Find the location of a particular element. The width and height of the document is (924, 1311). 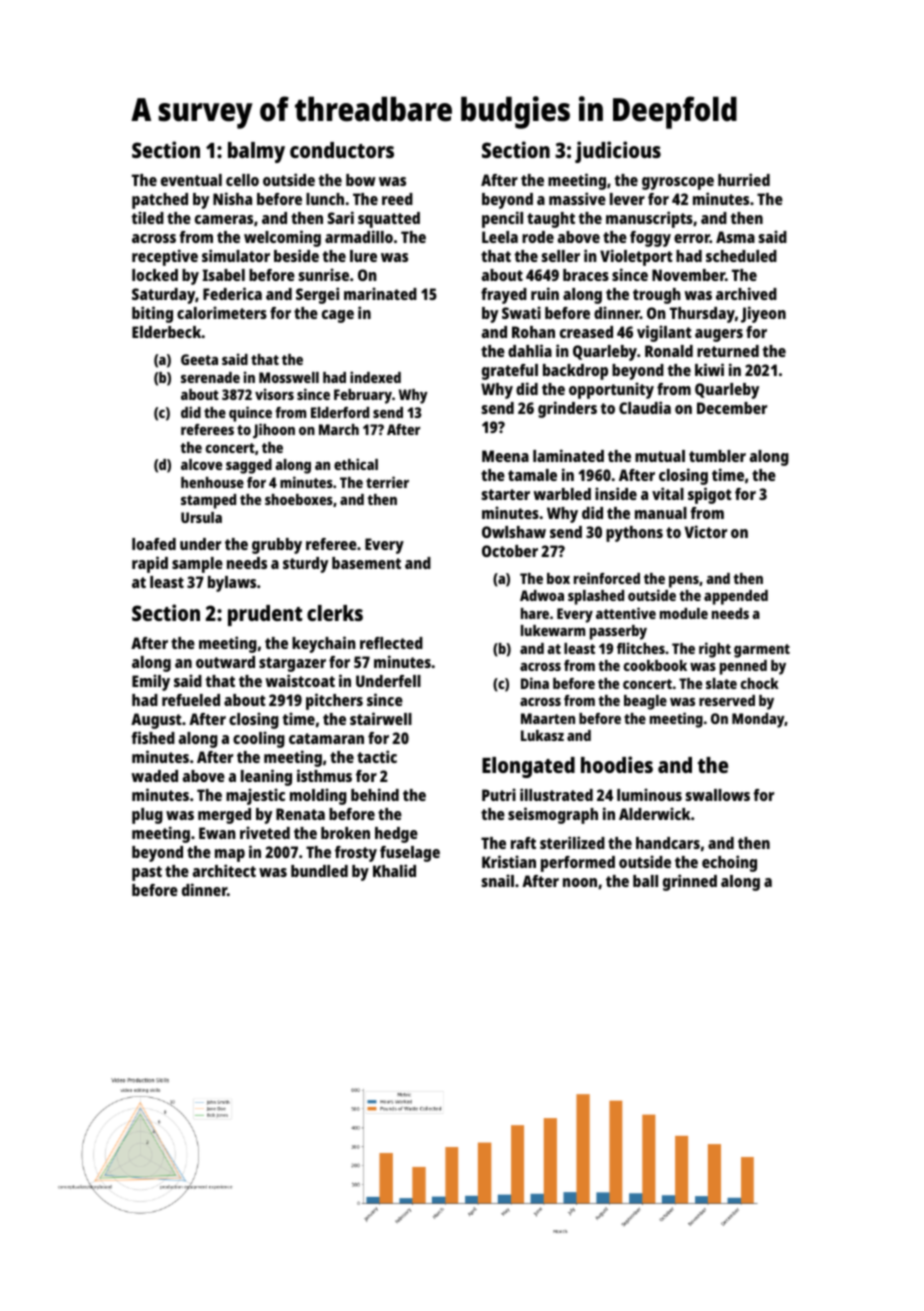

reflected is located at coordinates (391, 643).
